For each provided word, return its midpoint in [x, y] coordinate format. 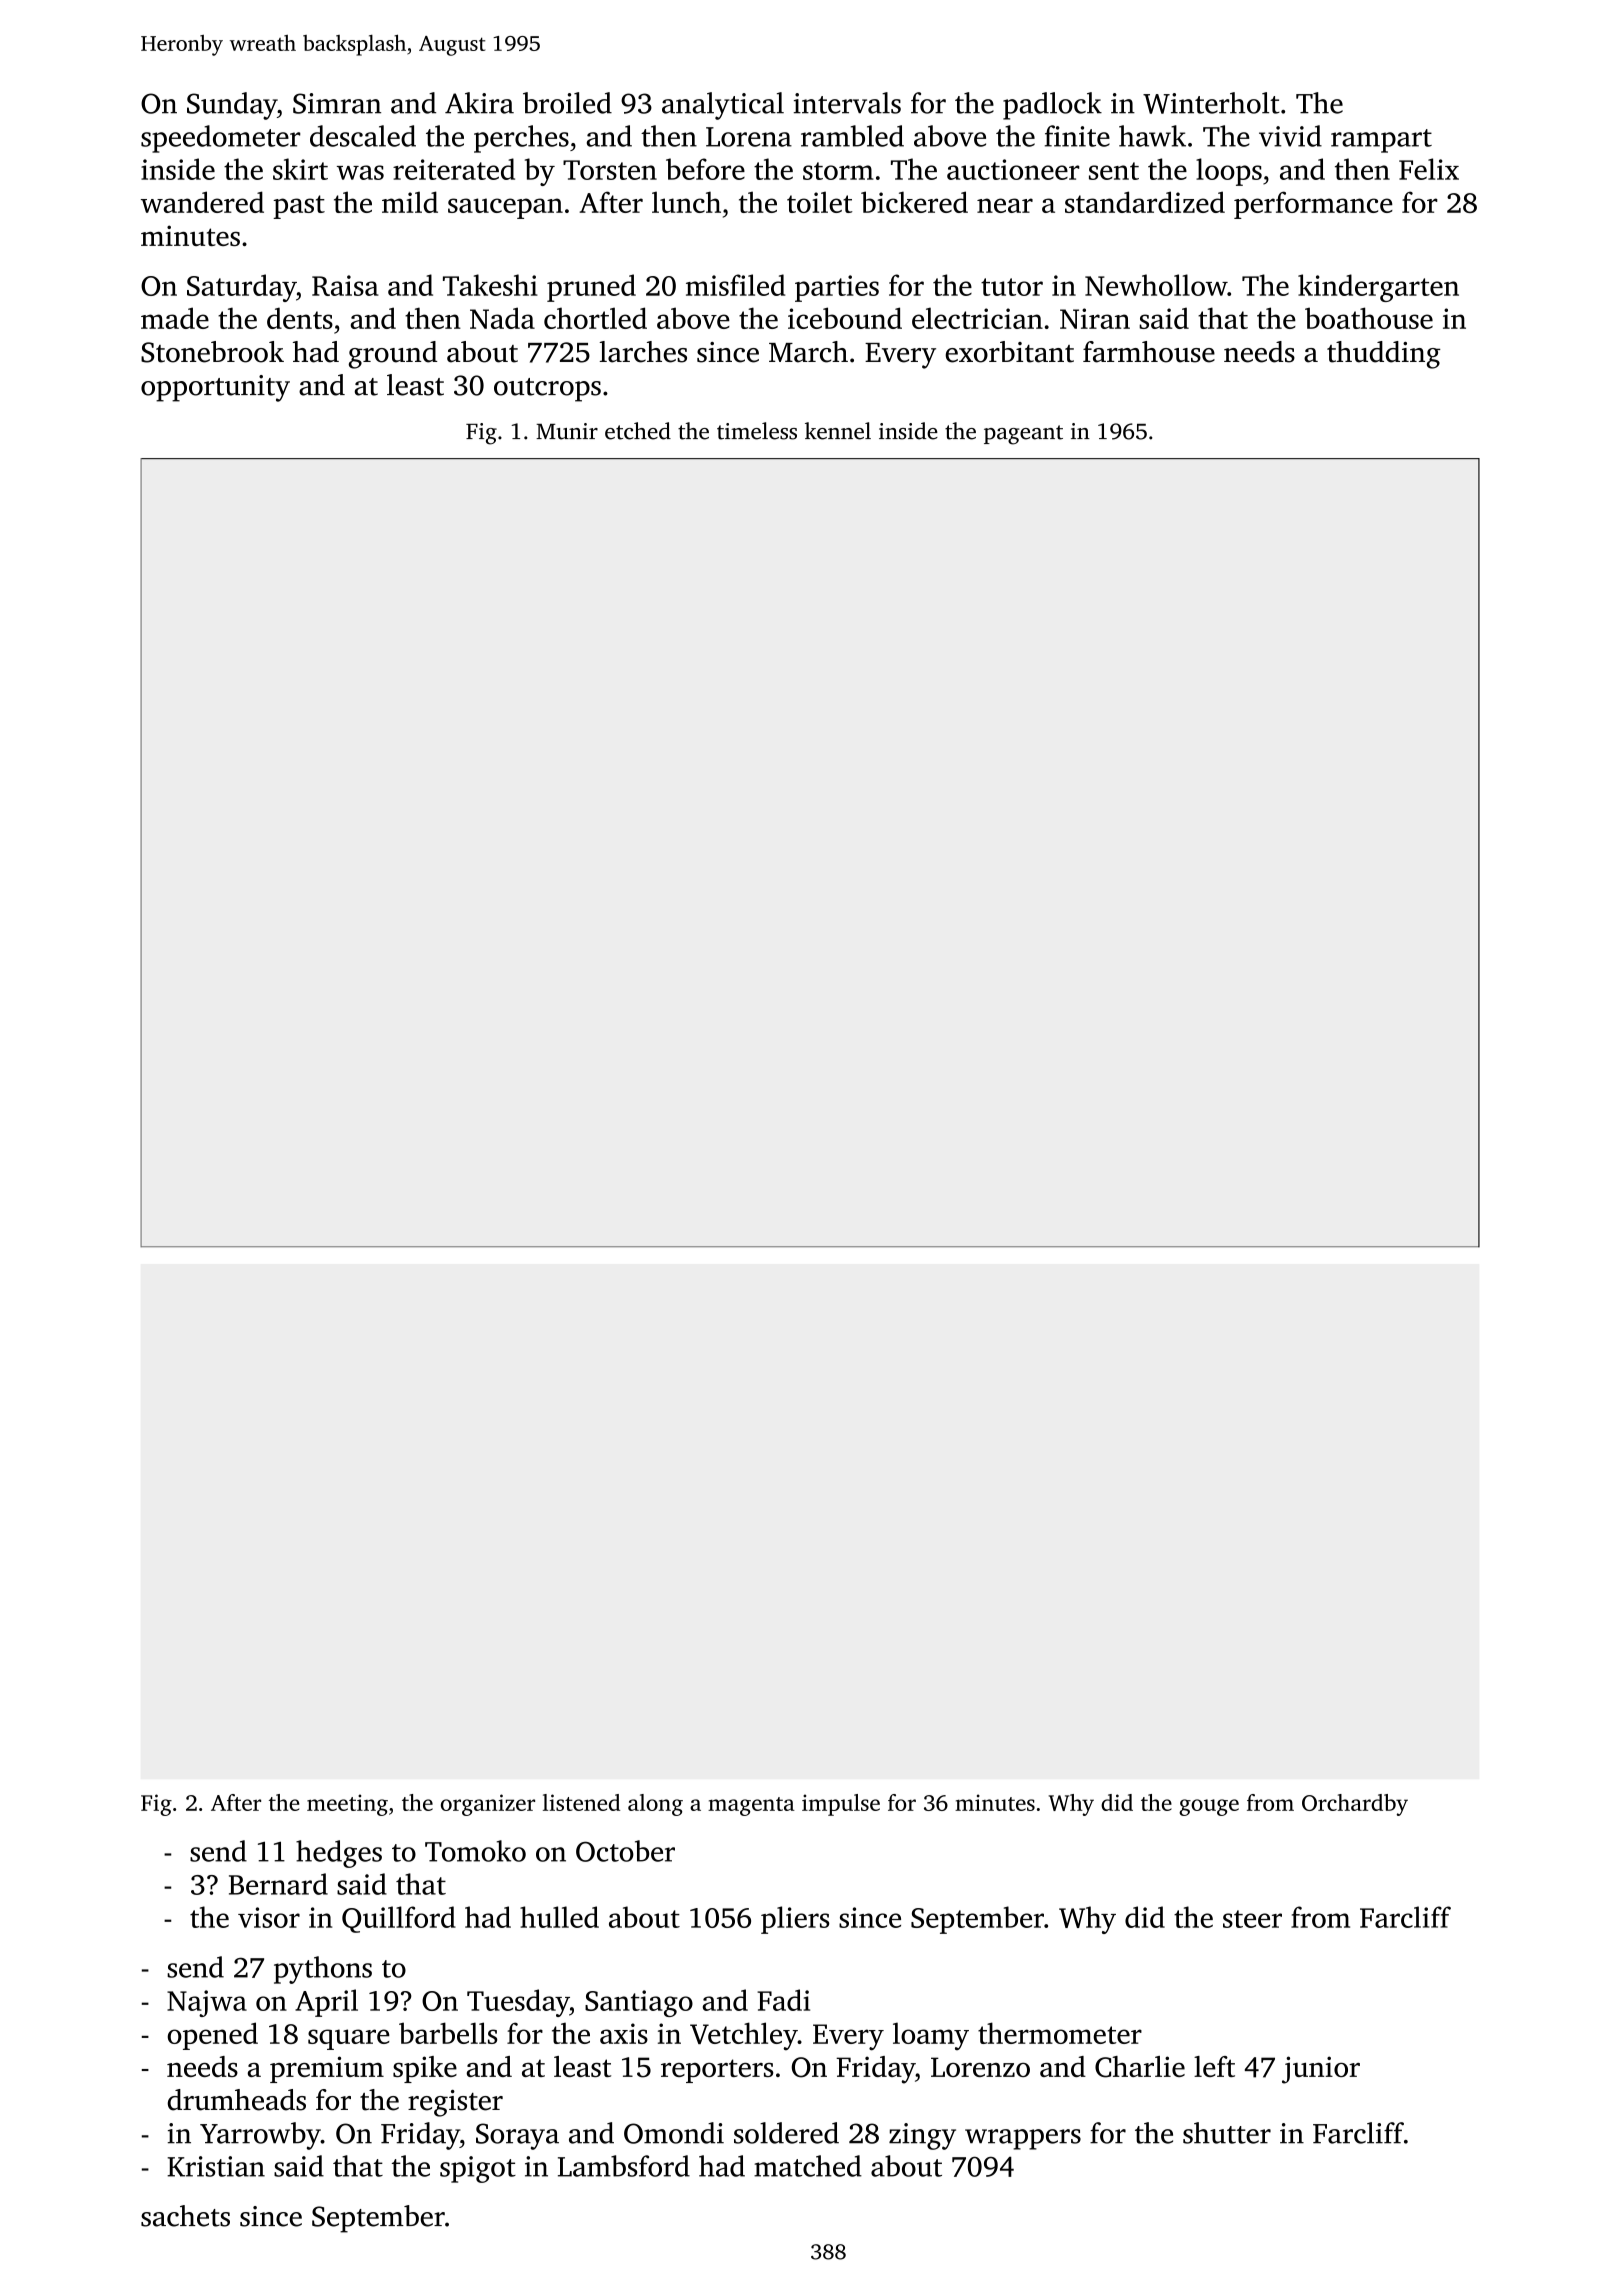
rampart [1381, 141]
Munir [567, 431]
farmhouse [1149, 352]
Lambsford [624, 2166]
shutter [1227, 2133]
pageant [1023, 435]
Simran [337, 103]
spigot [478, 2169]
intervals [847, 103]
